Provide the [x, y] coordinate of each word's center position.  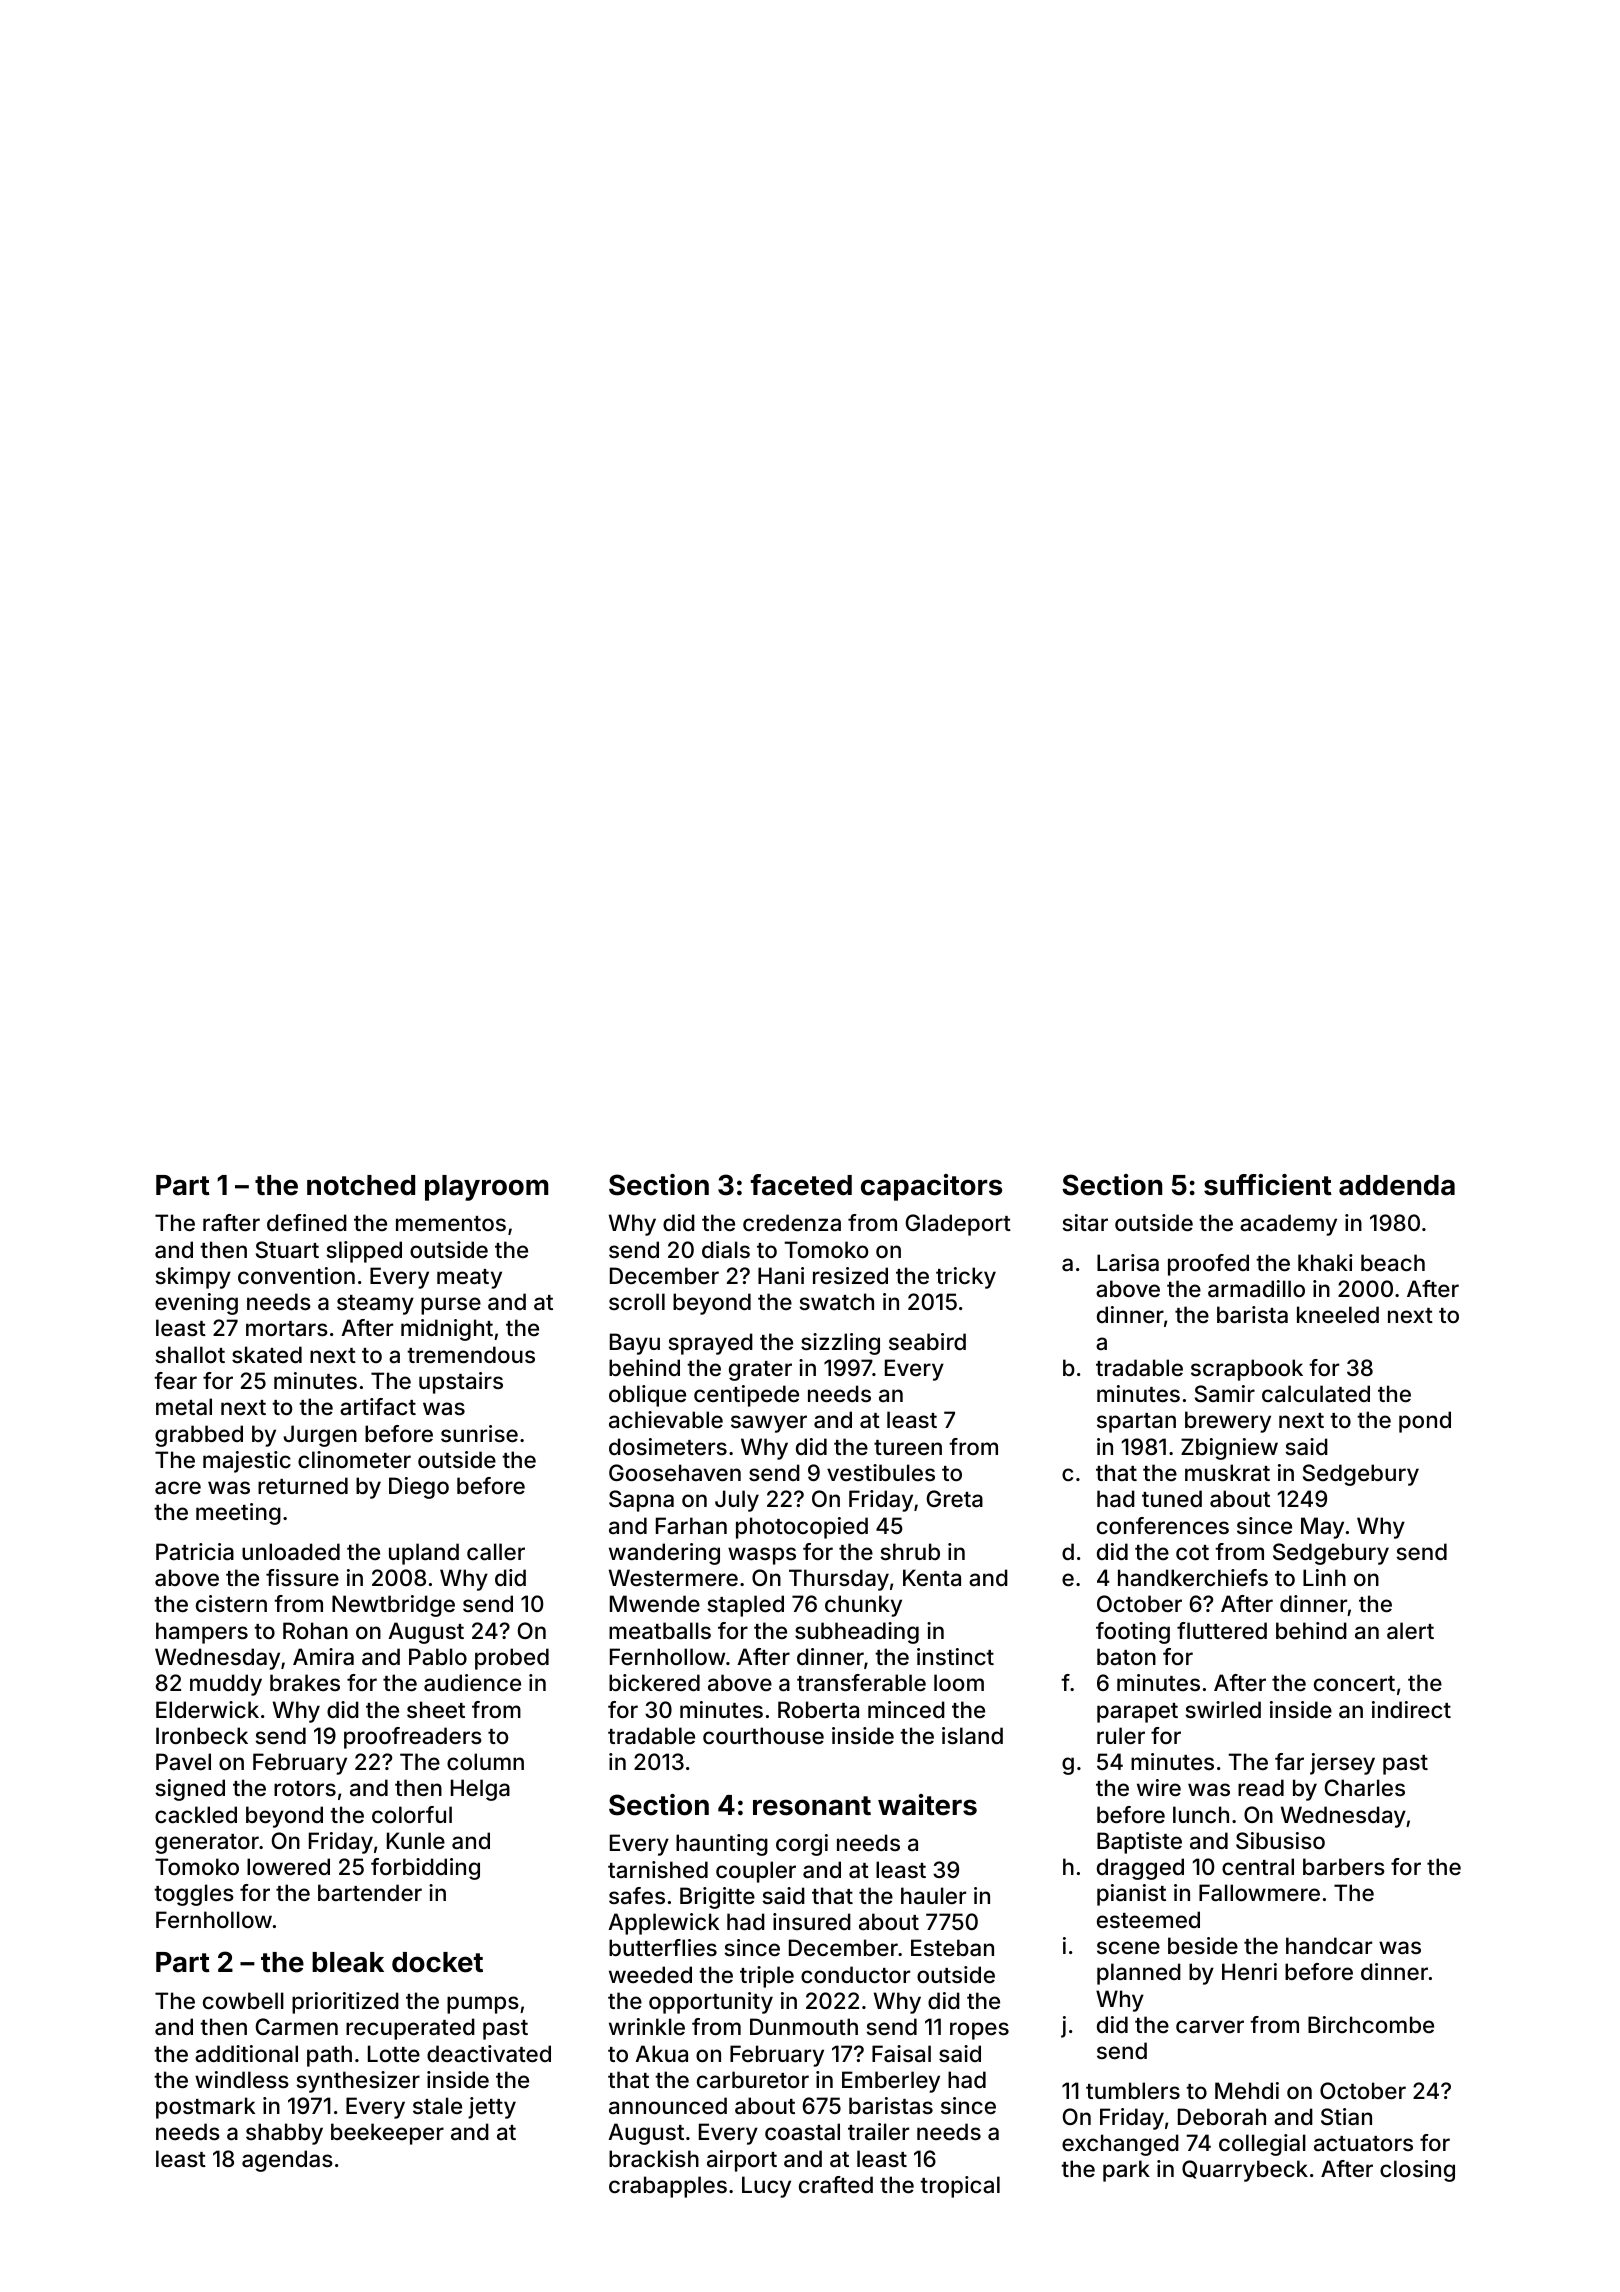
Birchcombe [1371, 2024]
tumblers [1133, 2090]
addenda [1397, 1185]
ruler [1121, 1735]
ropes [979, 2031]
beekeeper [387, 2134]
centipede [746, 1396]
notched [361, 1185]
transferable [861, 1683]
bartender [370, 1893]
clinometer [354, 1459]
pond [1425, 1422]
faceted [801, 1185]
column [485, 1761]
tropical [960, 2187]
